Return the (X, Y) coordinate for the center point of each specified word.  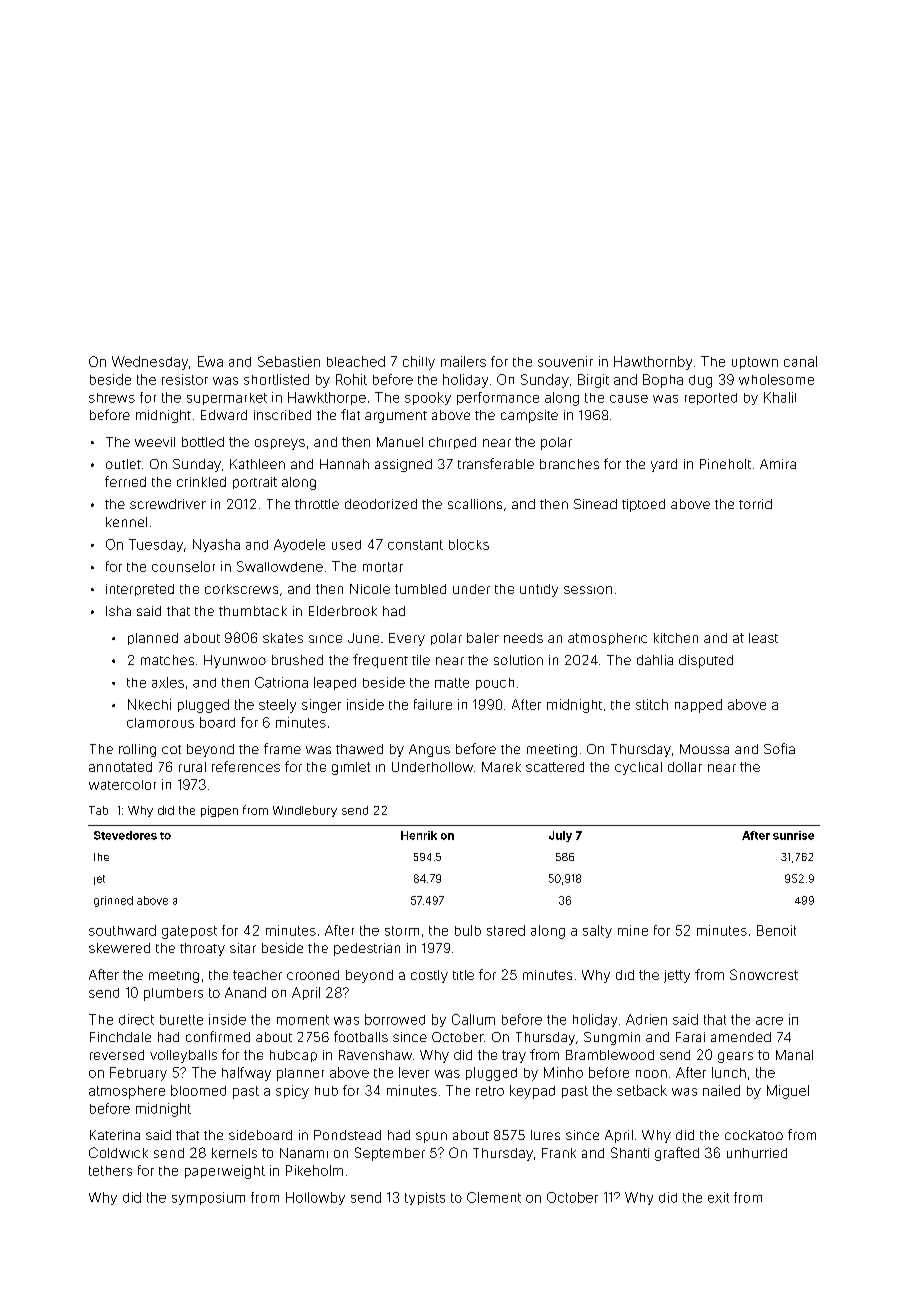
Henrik (419, 835)
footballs (361, 1036)
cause (629, 399)
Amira (778, 464)
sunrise (793, 835)
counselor (183, 566)
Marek (501, 767)
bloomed (198, 1090)
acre (769, 1021)
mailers (463, 361)
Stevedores (125, 835)
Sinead (595, 504)
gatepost (189, 932)
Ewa (210, 361)
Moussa (704, 749)
